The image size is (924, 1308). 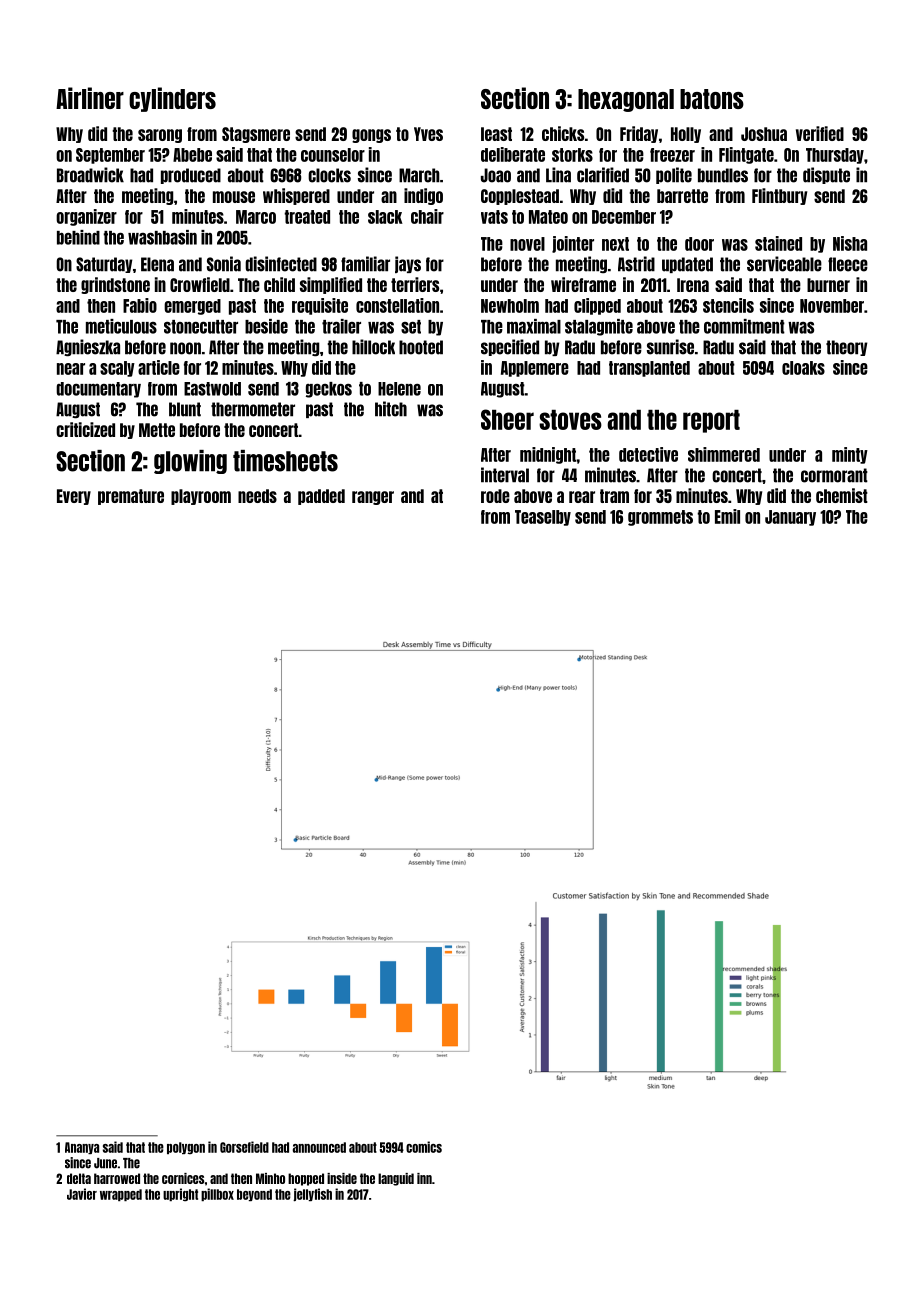 I want to click on needs, so click(x=257, y=496).
